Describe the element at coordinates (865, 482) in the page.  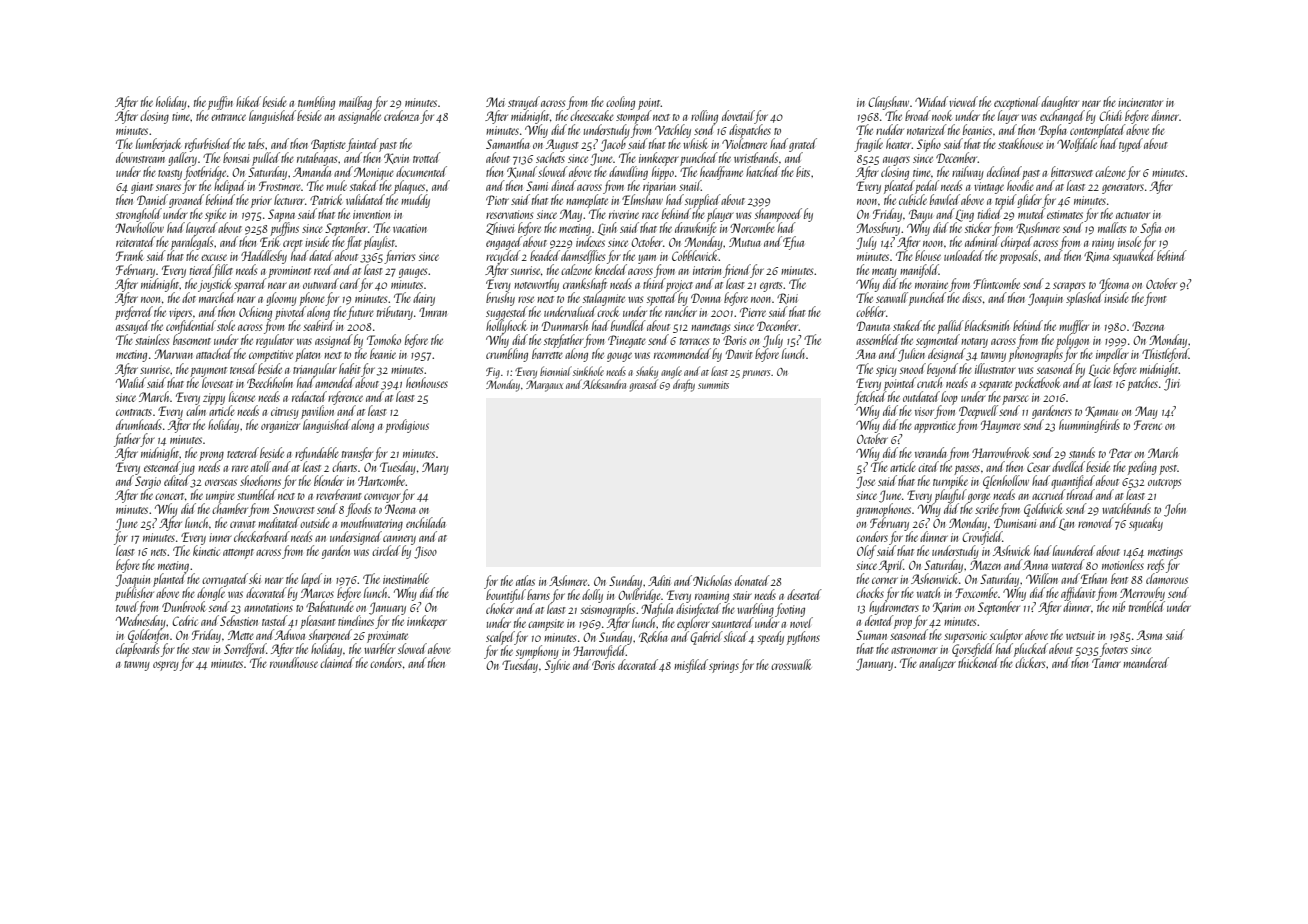
I see `Jose` at that location.
